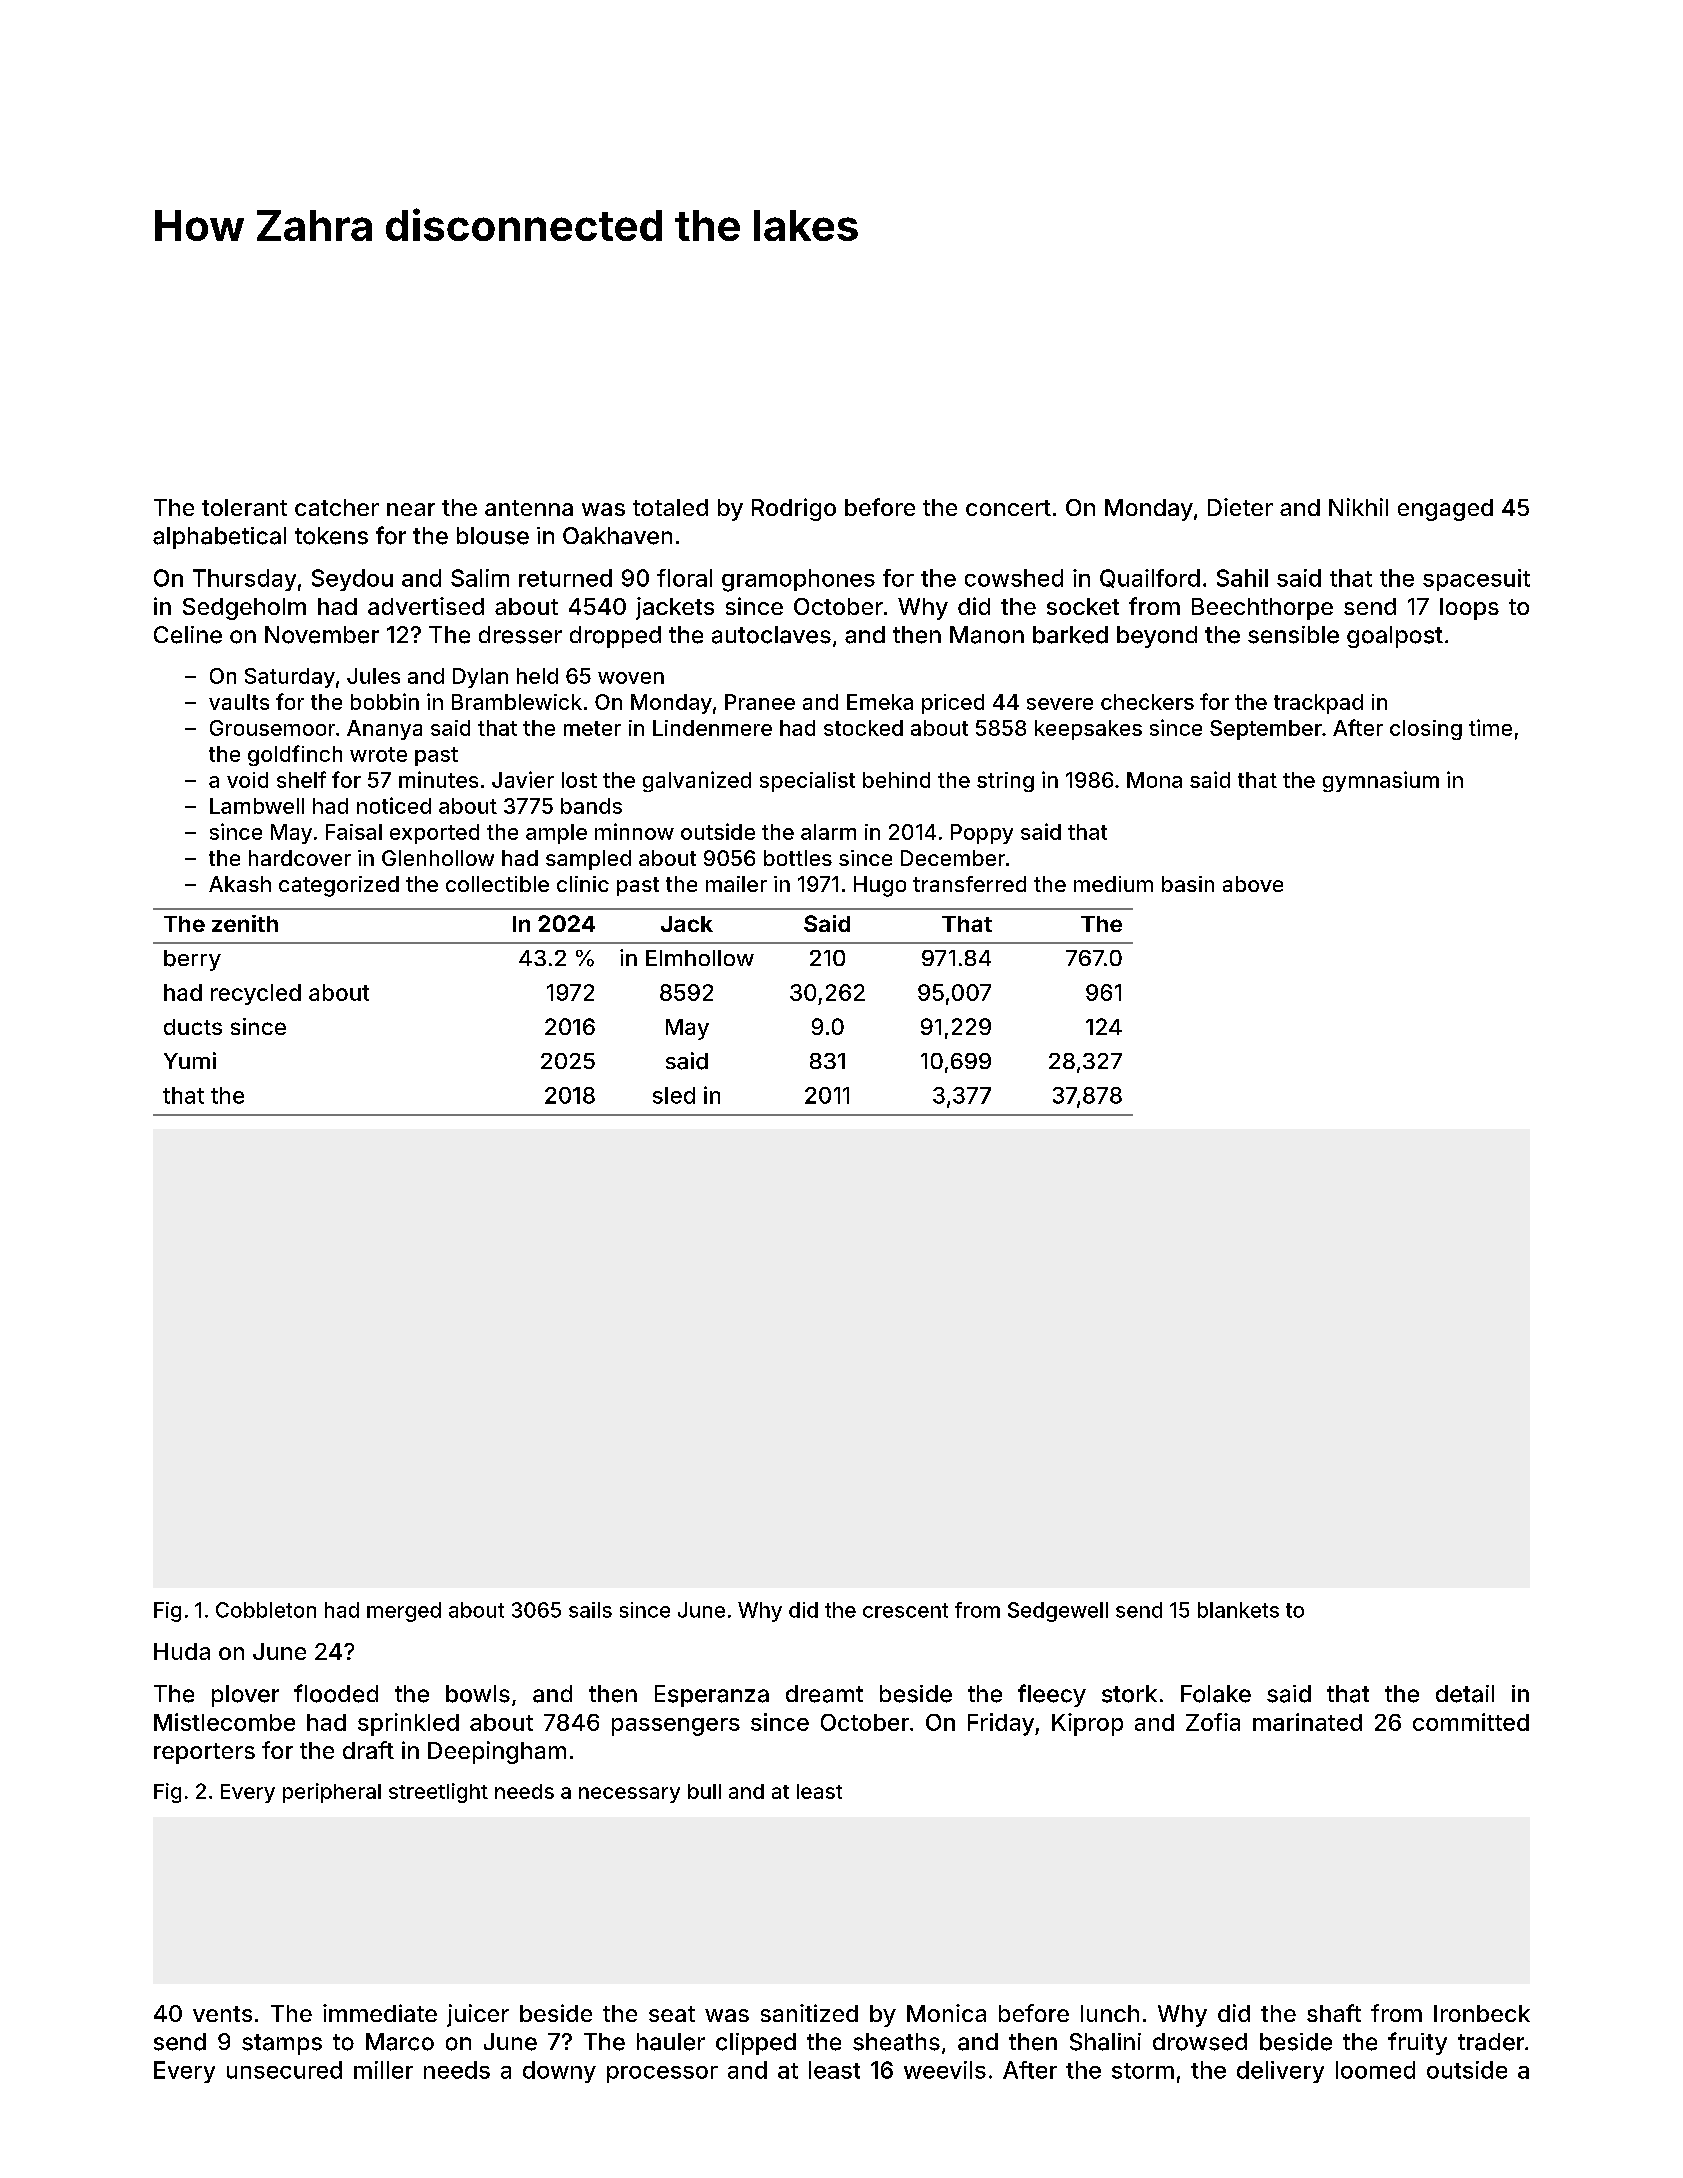 The image size is (1683, 2178). What do you see at coordinates (700, 958) in the screenshot?
I see `Elmhollow` at bounding box center [700, 958].
